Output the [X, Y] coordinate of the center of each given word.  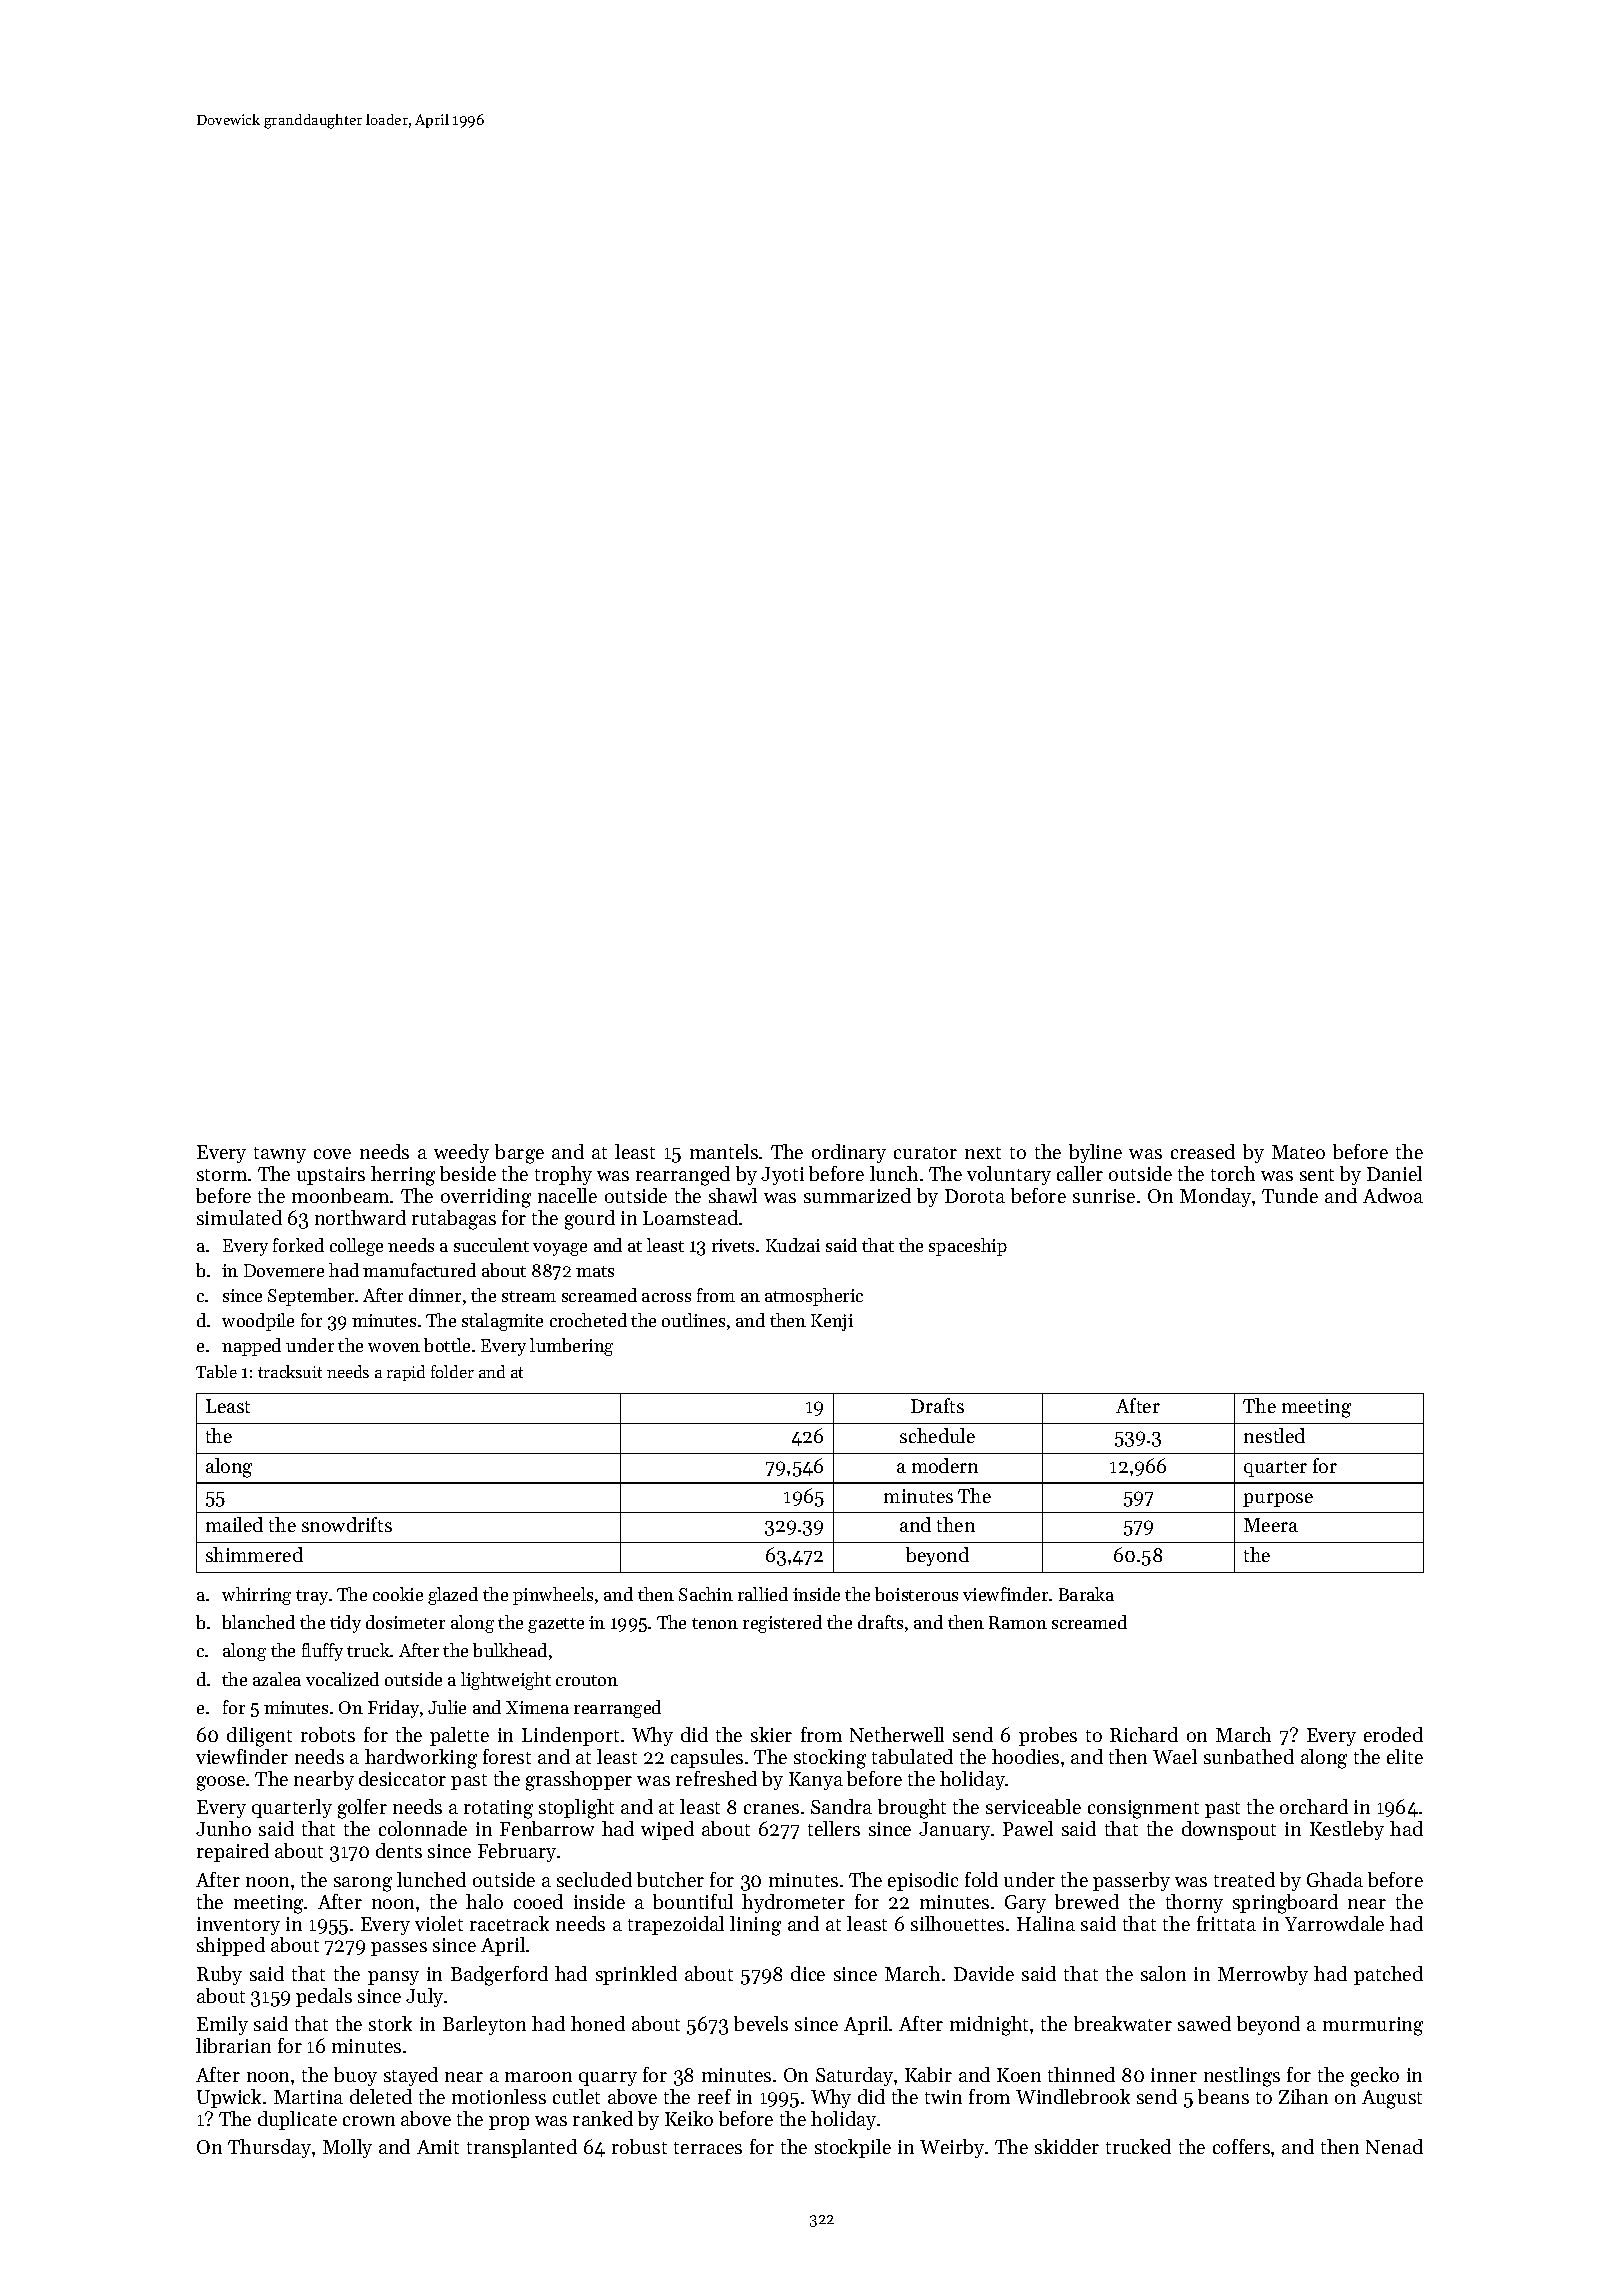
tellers [834, 1828]
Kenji [832, 1322]
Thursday [269, 2148]
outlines [693, 1320]
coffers [1241, 2146]
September [311, 1297]
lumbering [571, 1347]
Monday [1215, 1197]
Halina [1046, 1923]
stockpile [853, 2148]
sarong [363, 1884]
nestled [1274, 1435]
